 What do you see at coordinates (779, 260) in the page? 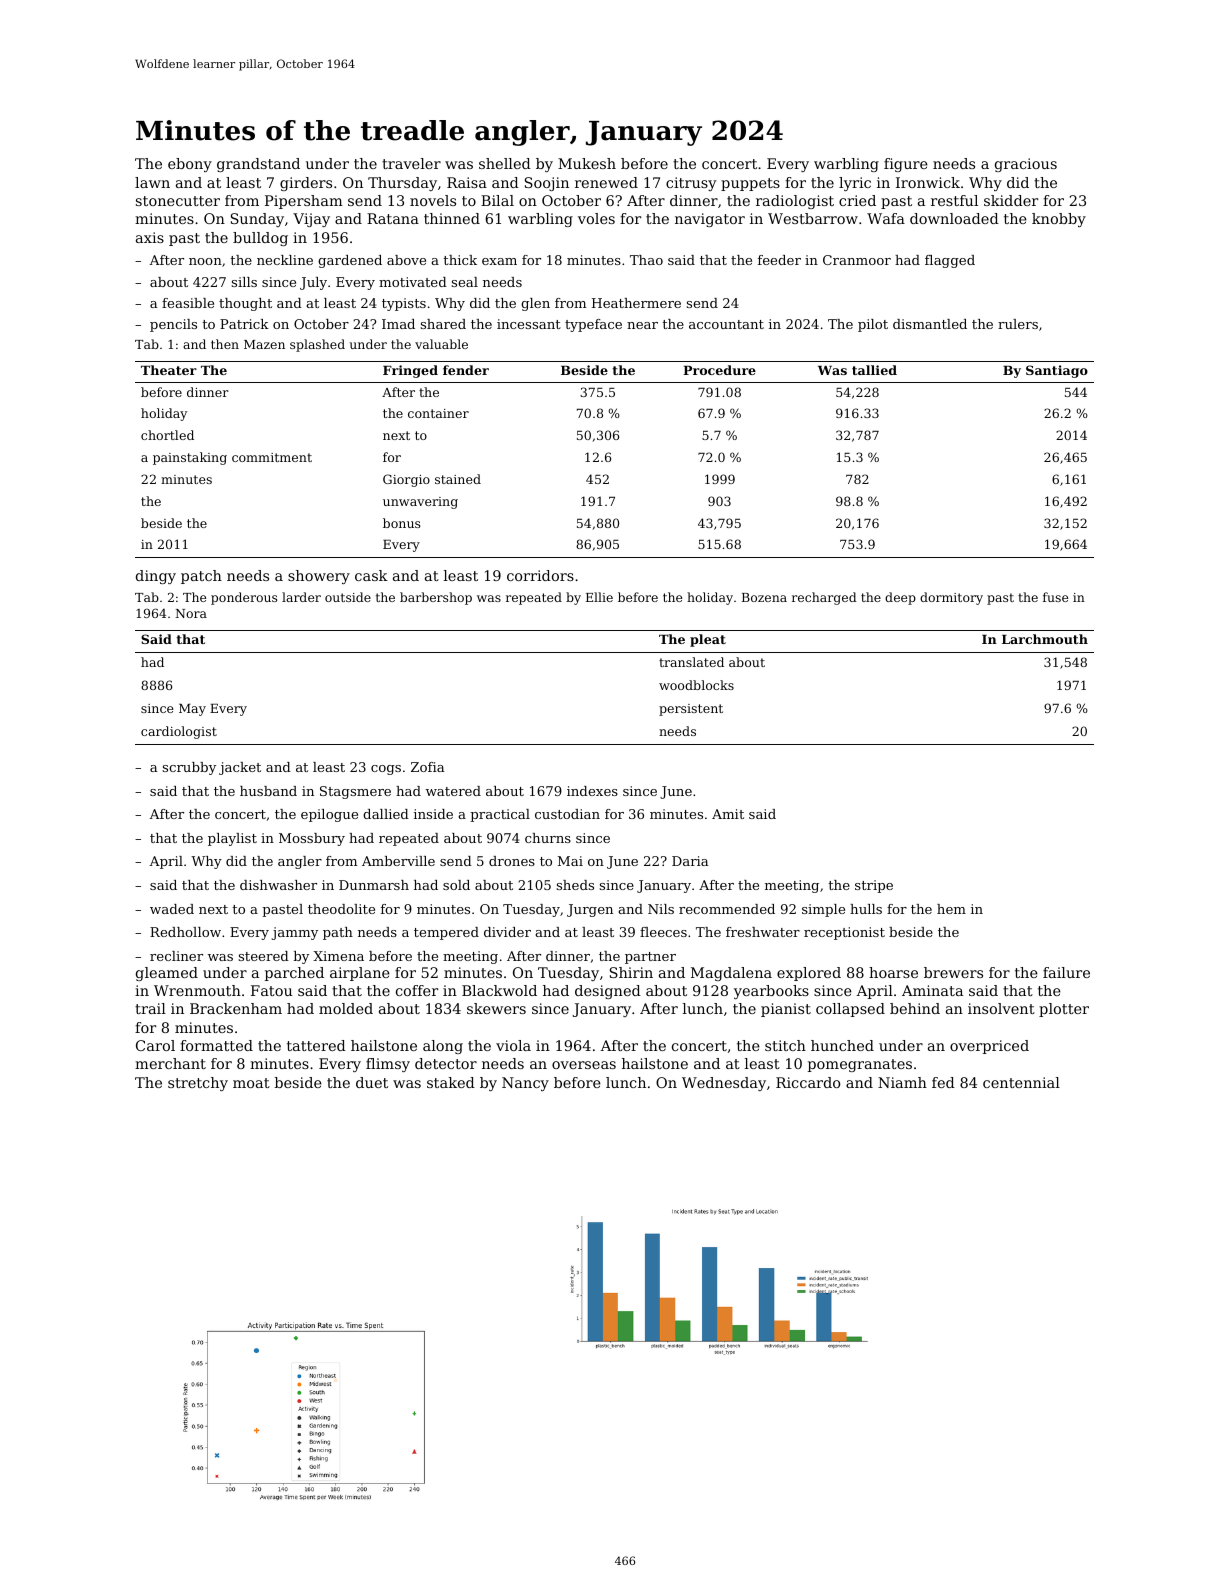
I see `feeder` at bounding box center [779, 260].
